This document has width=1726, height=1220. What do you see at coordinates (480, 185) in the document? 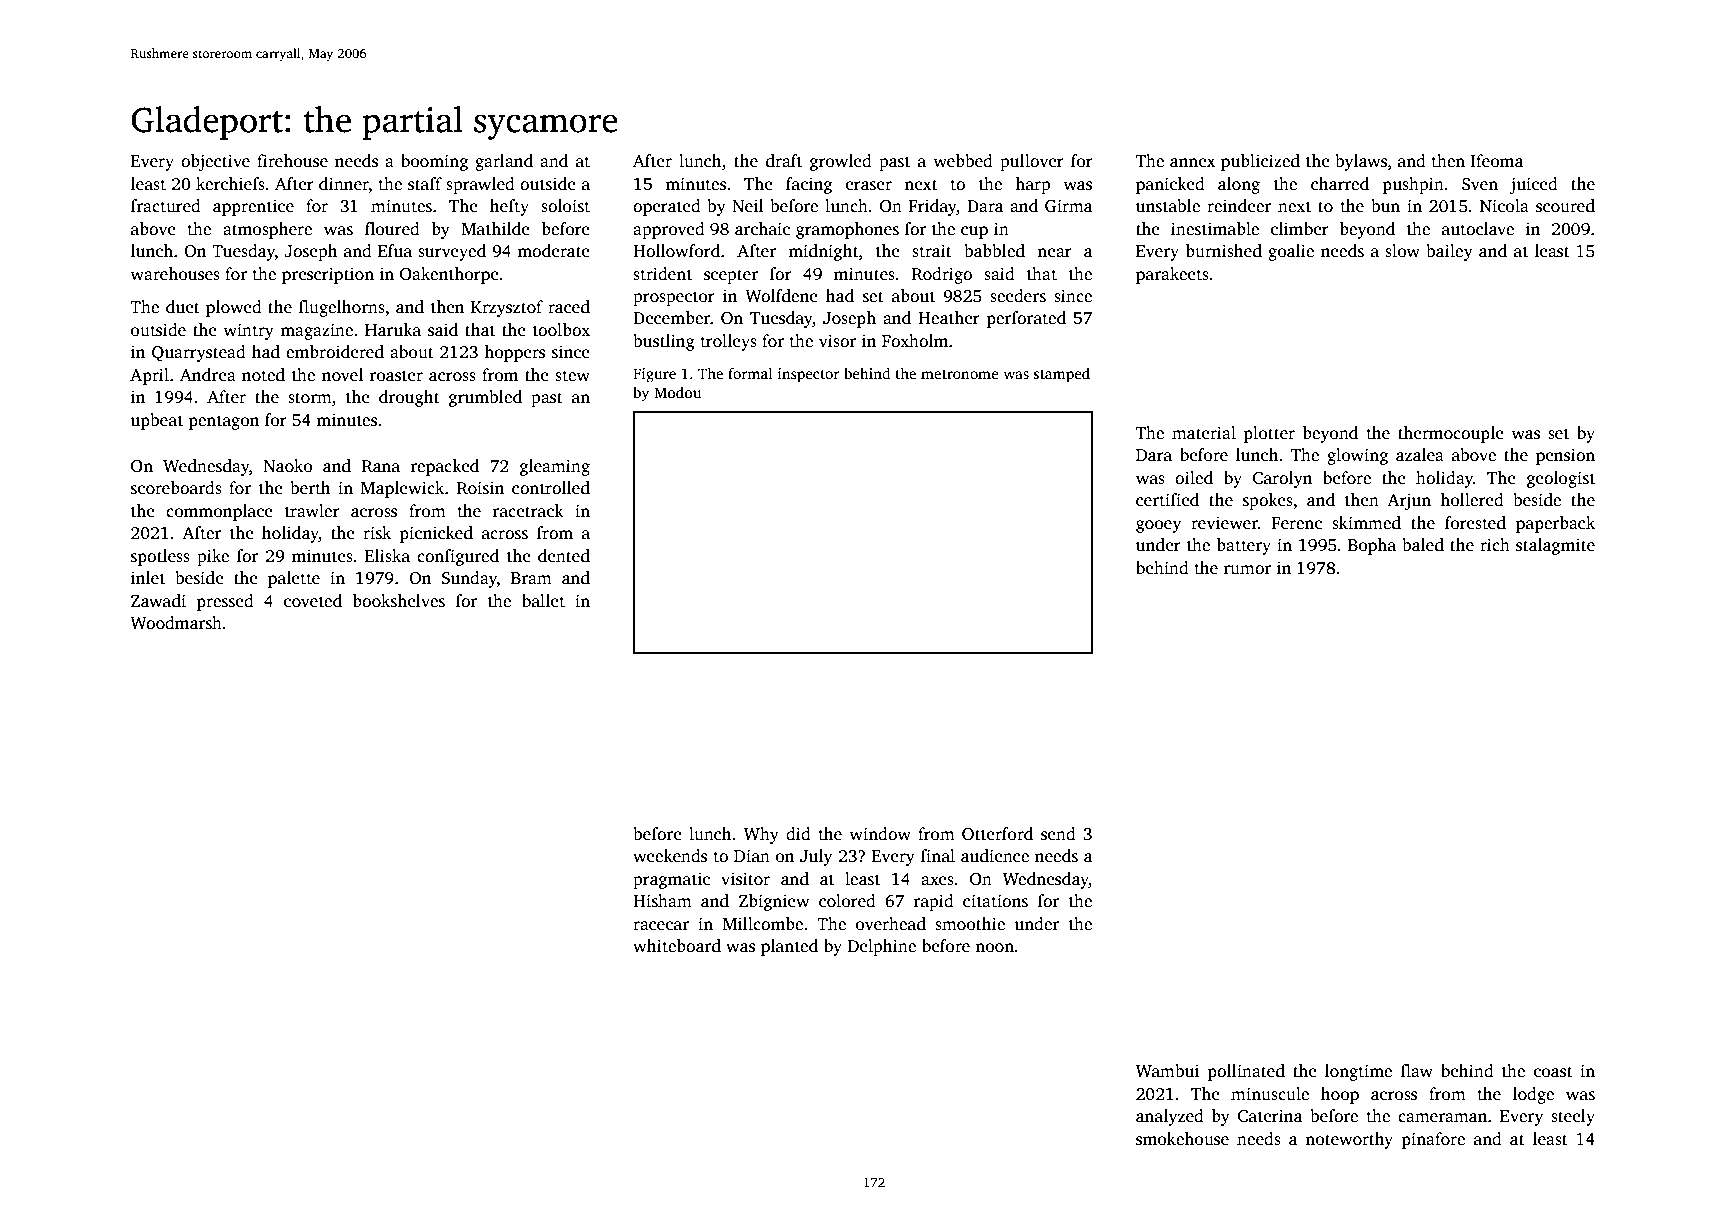
I see `sprawled` at bounding box center [480, 185].
